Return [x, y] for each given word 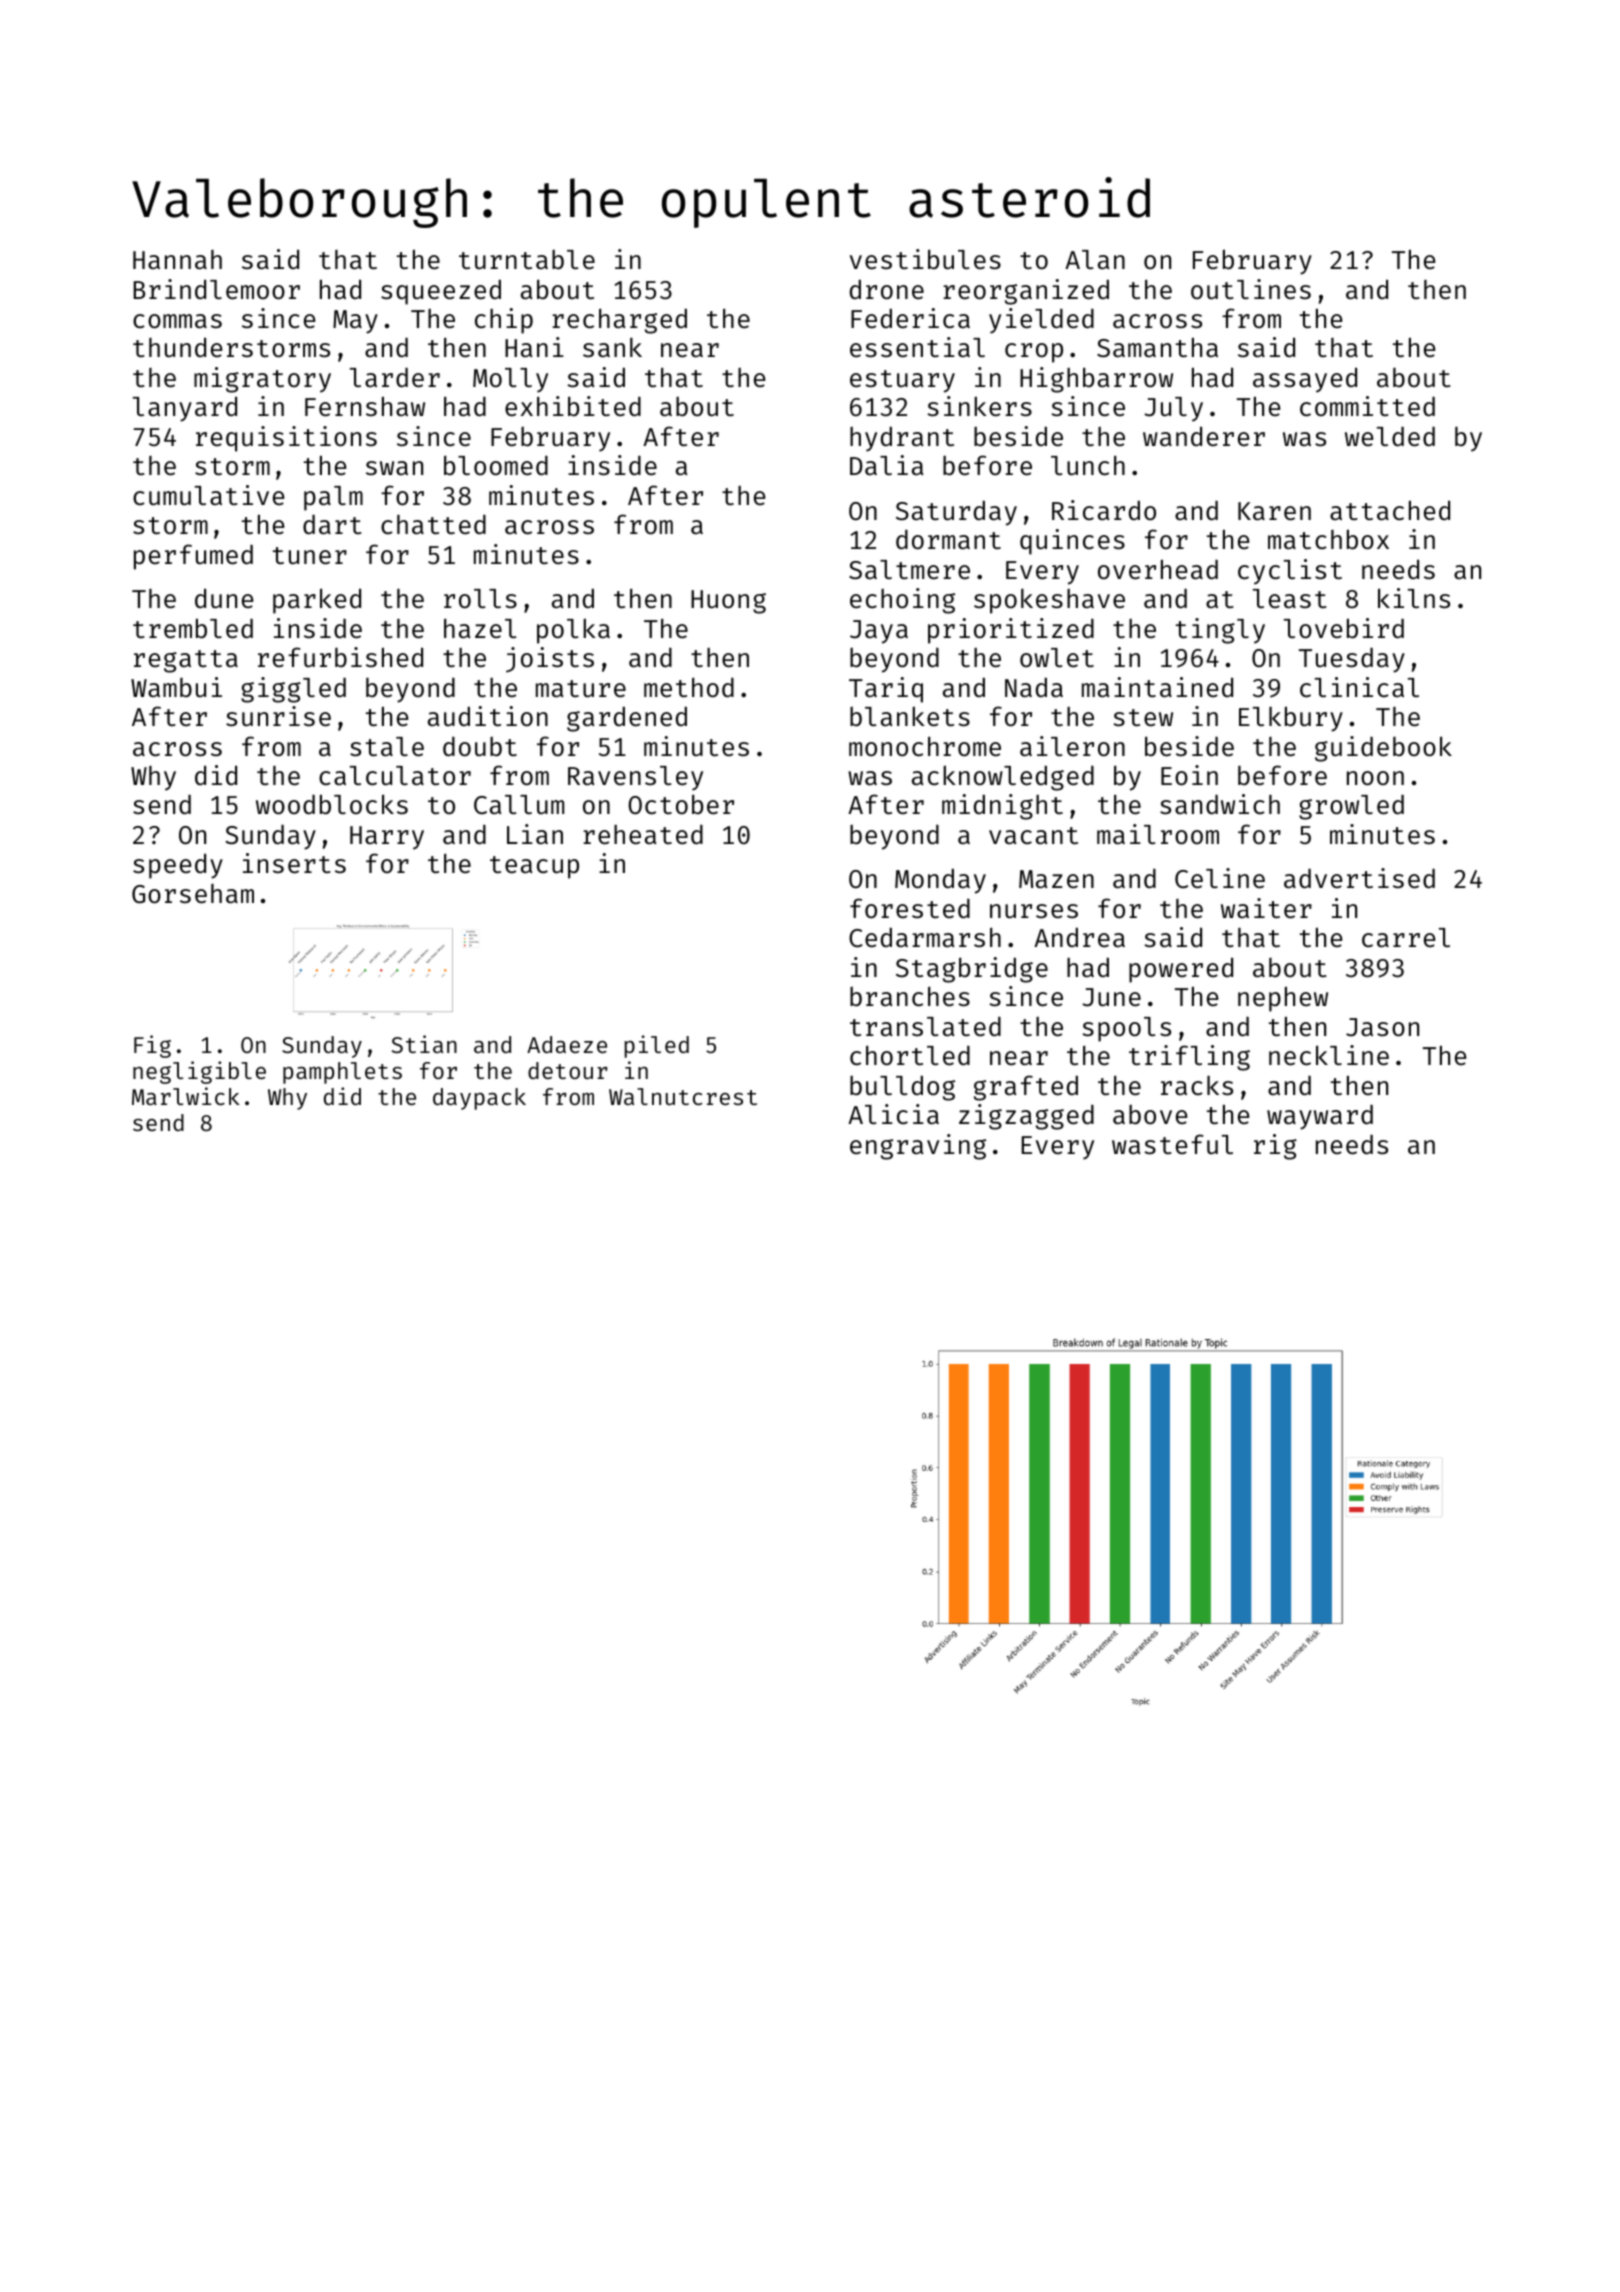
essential [917, 347]
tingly [1220, 631]
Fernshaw [365, 406]
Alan [1095, 260]
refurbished [340, 657]
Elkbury [1291, 719]
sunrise [278, 716]
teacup [534, 867]
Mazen [1056, 879]
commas [177, 321]
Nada [1034, 687]
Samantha [1157, 347]
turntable [527, 260]
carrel [1406, 938]
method [689, 688]
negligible [199, 1072]
